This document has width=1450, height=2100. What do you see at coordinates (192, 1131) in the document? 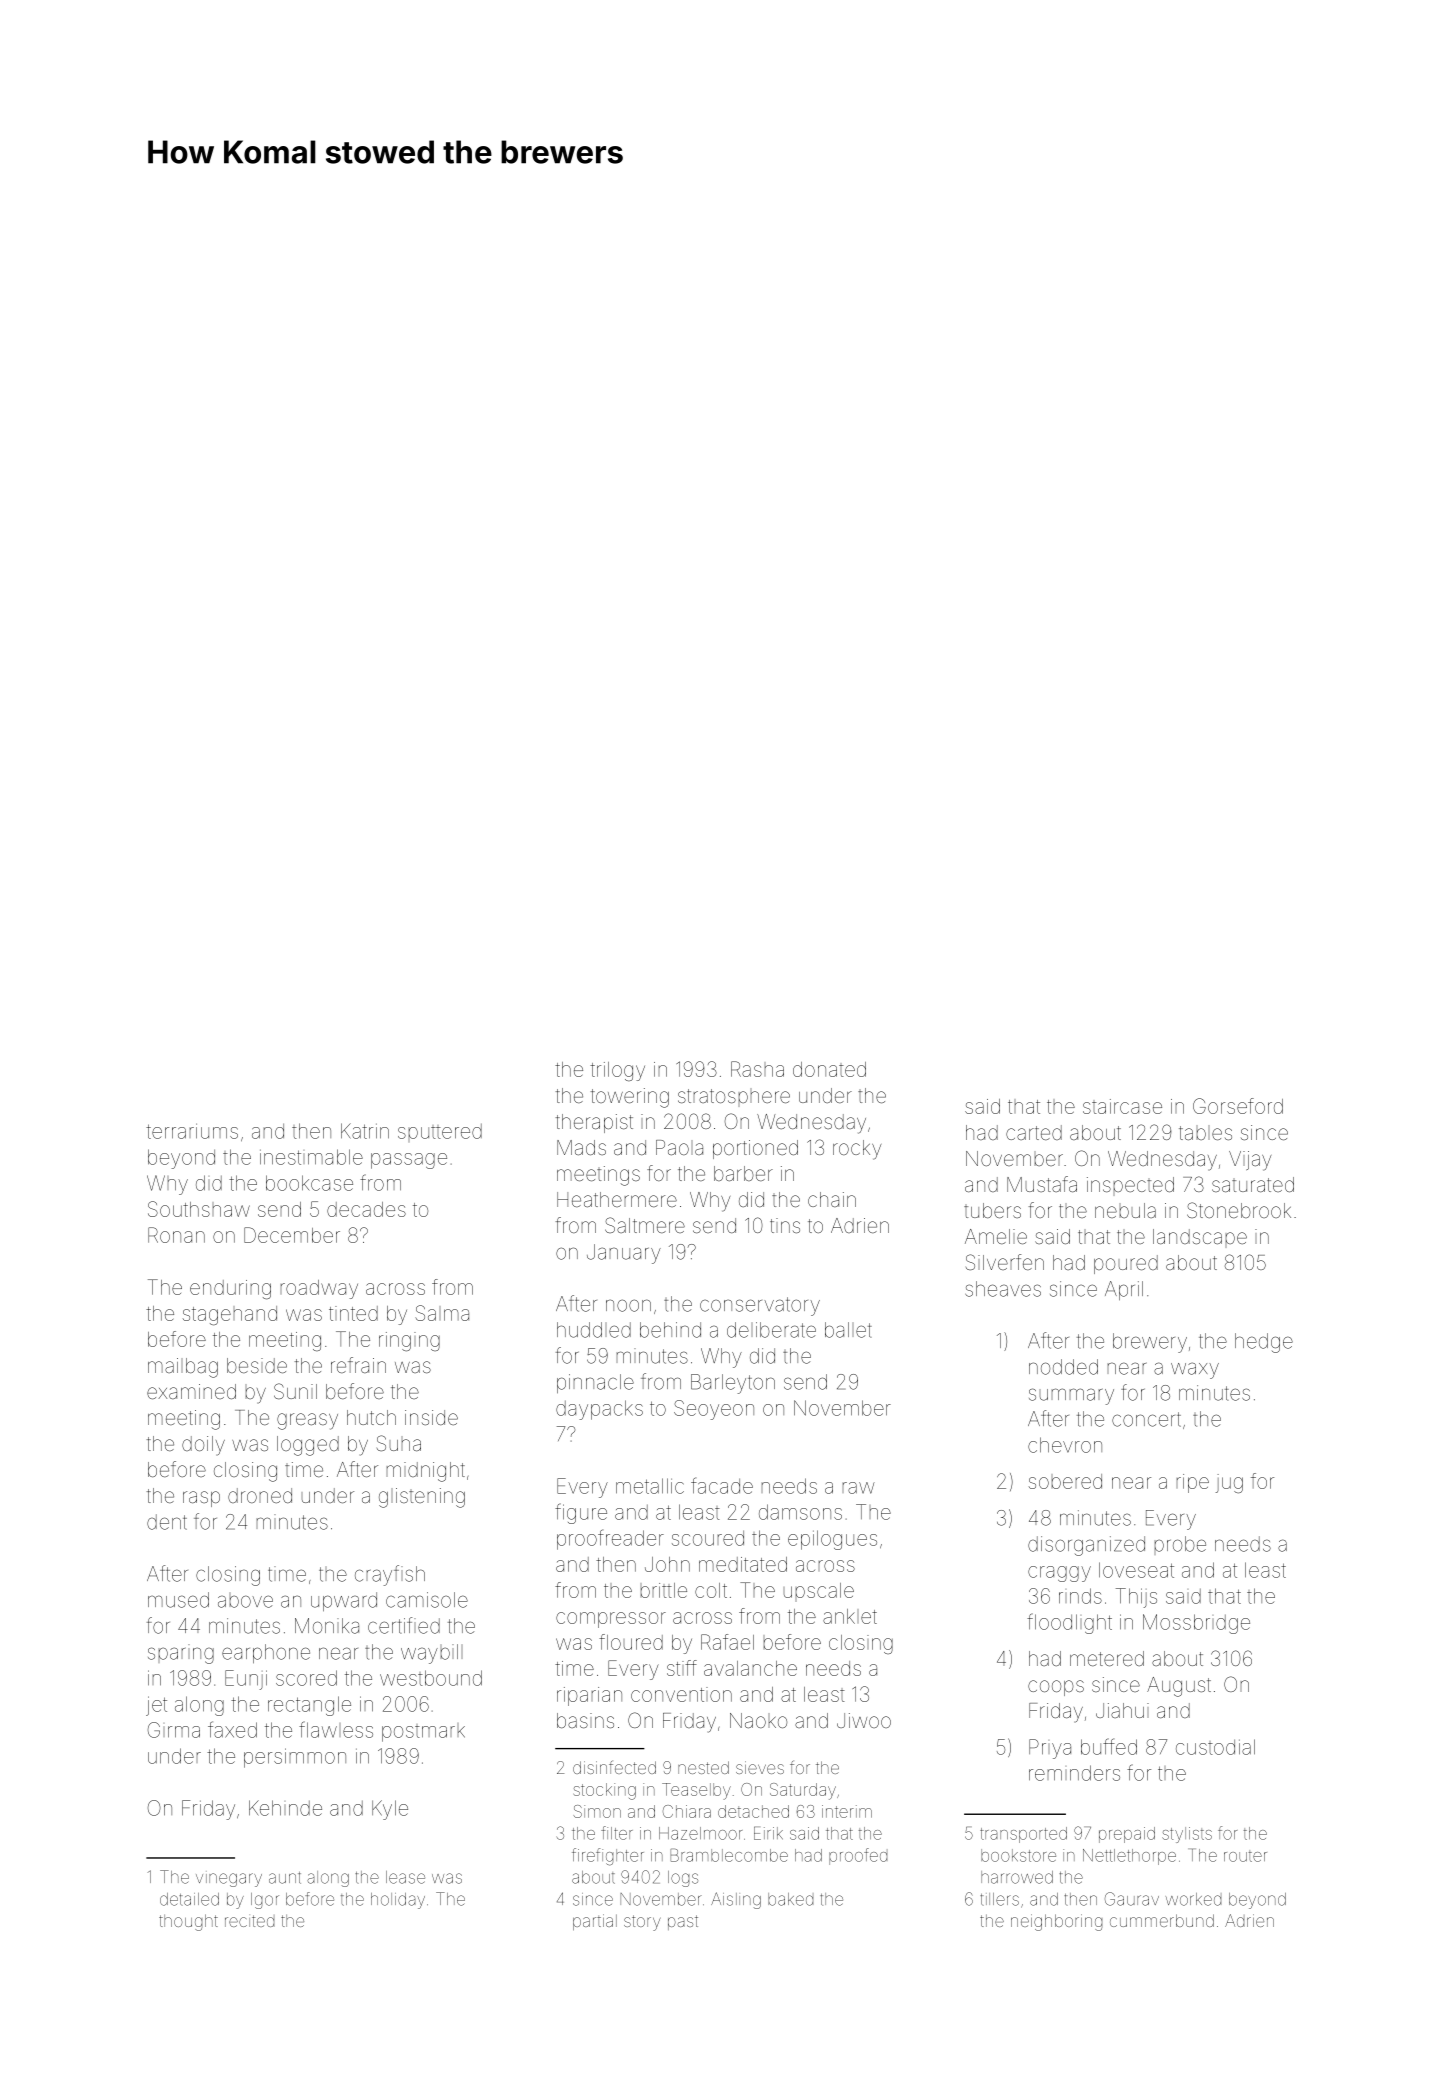
I see `terrariums` at bounding box center [192, 1131].
